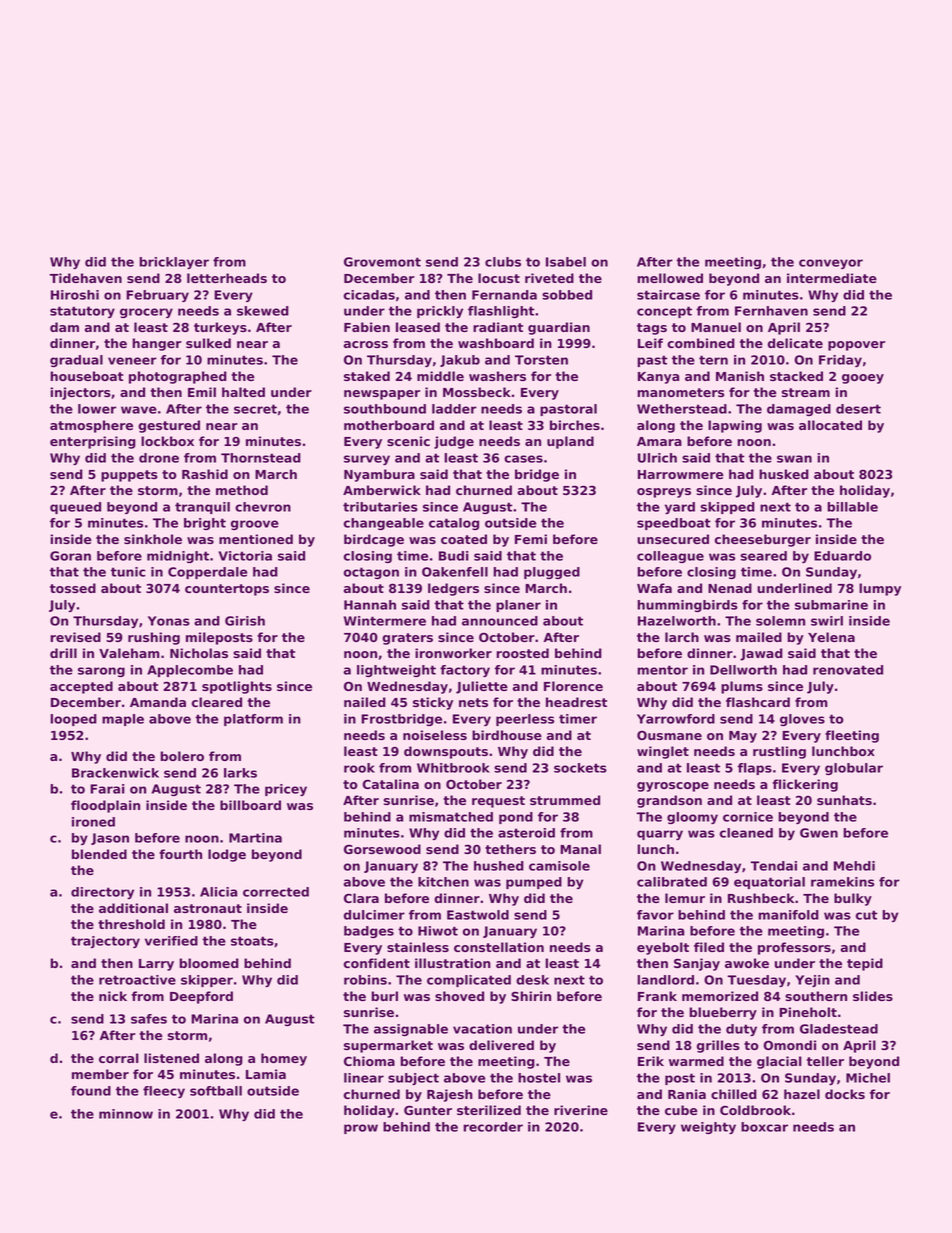 This document has width=952, height=1233. I want to click on Isabel, so click(566, 262).
